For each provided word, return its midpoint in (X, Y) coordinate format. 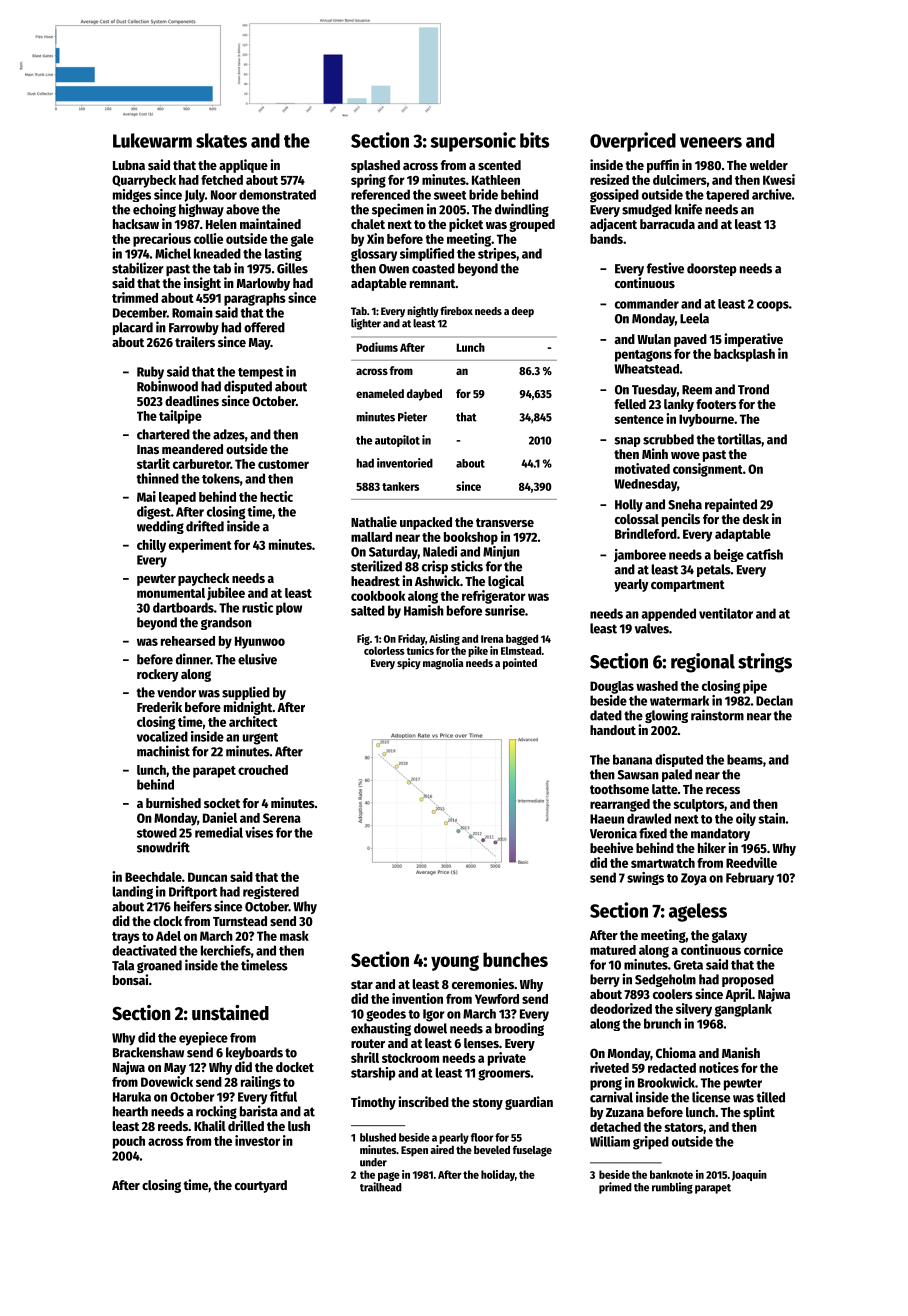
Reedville (751, 862)
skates (221, 140)
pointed (520, 664)
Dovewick (167, 1081)
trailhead (381, 1187)
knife (688, 209)
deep (523, 312)
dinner (193, 659)
